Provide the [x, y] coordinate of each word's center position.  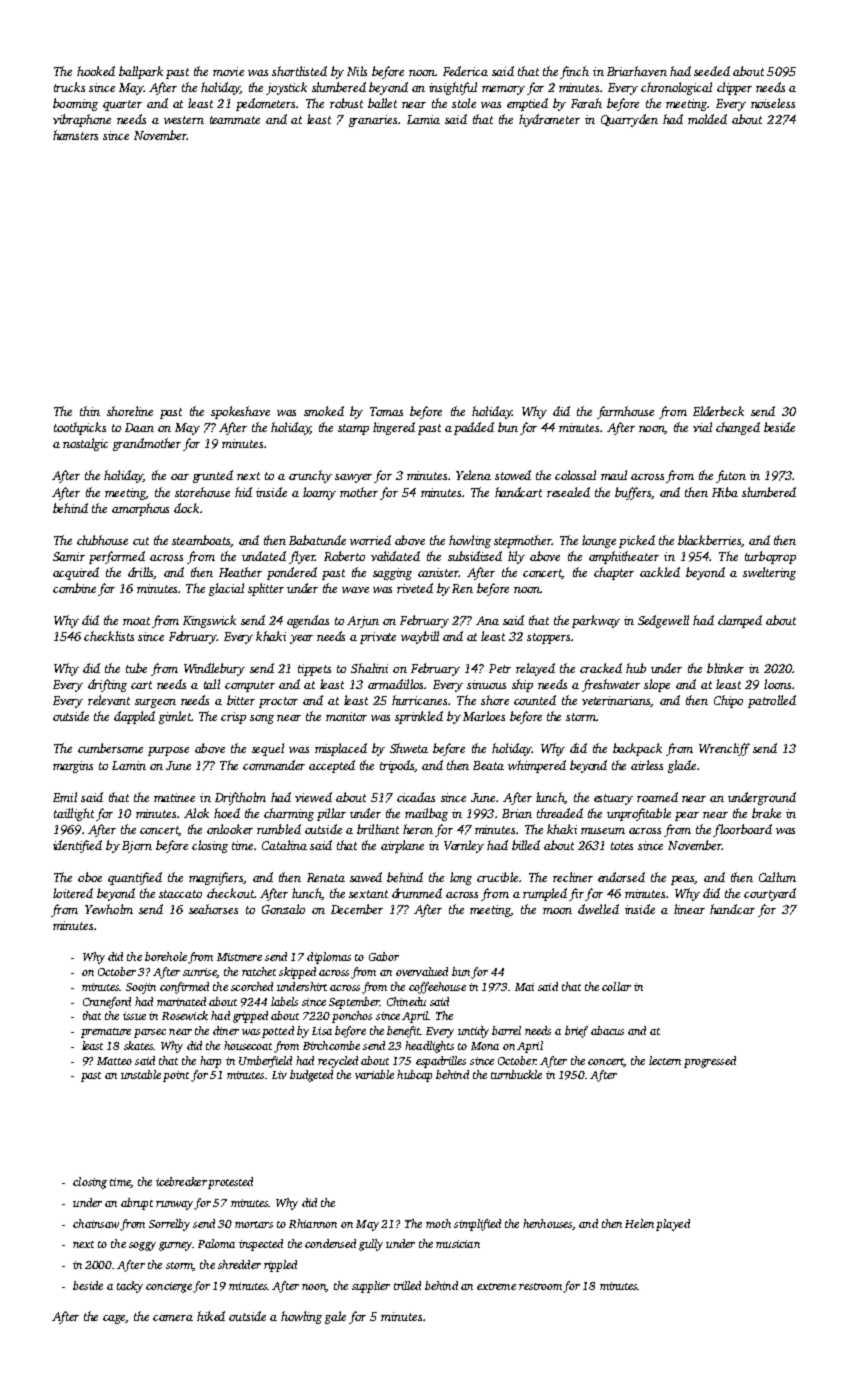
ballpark [141, 72]
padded [474, 428]
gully [371, 1245]
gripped [250, 1017]
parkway [596, 621]
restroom [540, 1286]
